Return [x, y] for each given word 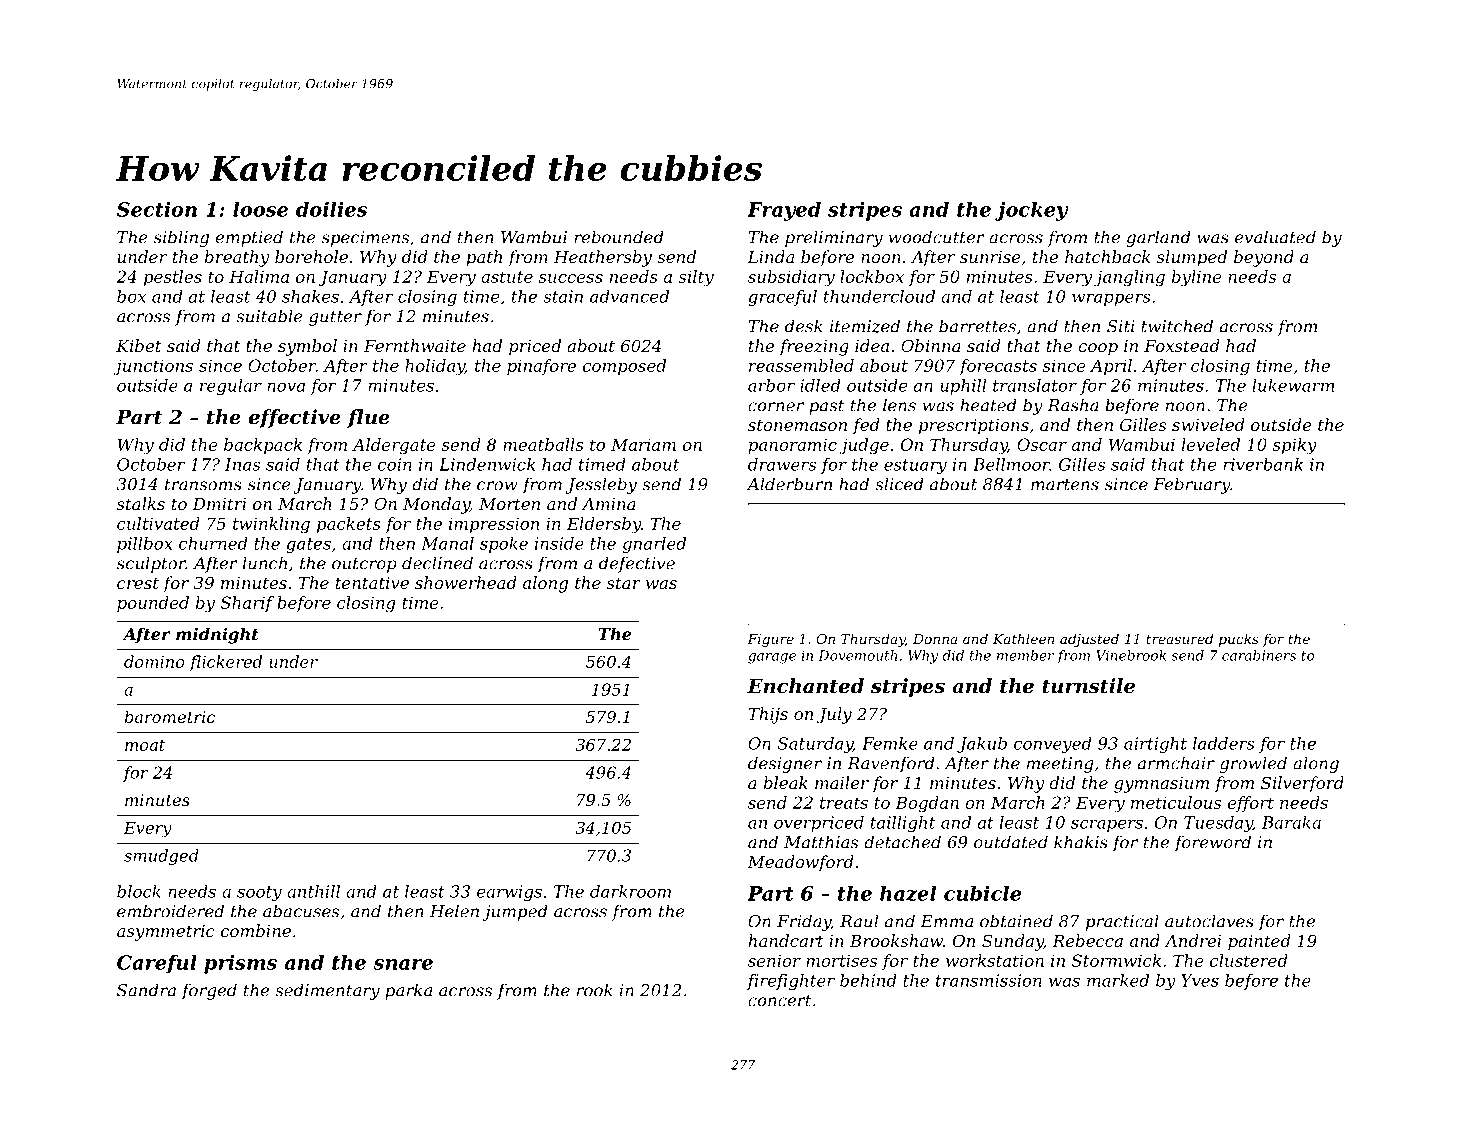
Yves [1200, 980]
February [1191, 485]
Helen [454, 911]
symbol [307, 347]
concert [779, 1001]
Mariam [643, 444]
